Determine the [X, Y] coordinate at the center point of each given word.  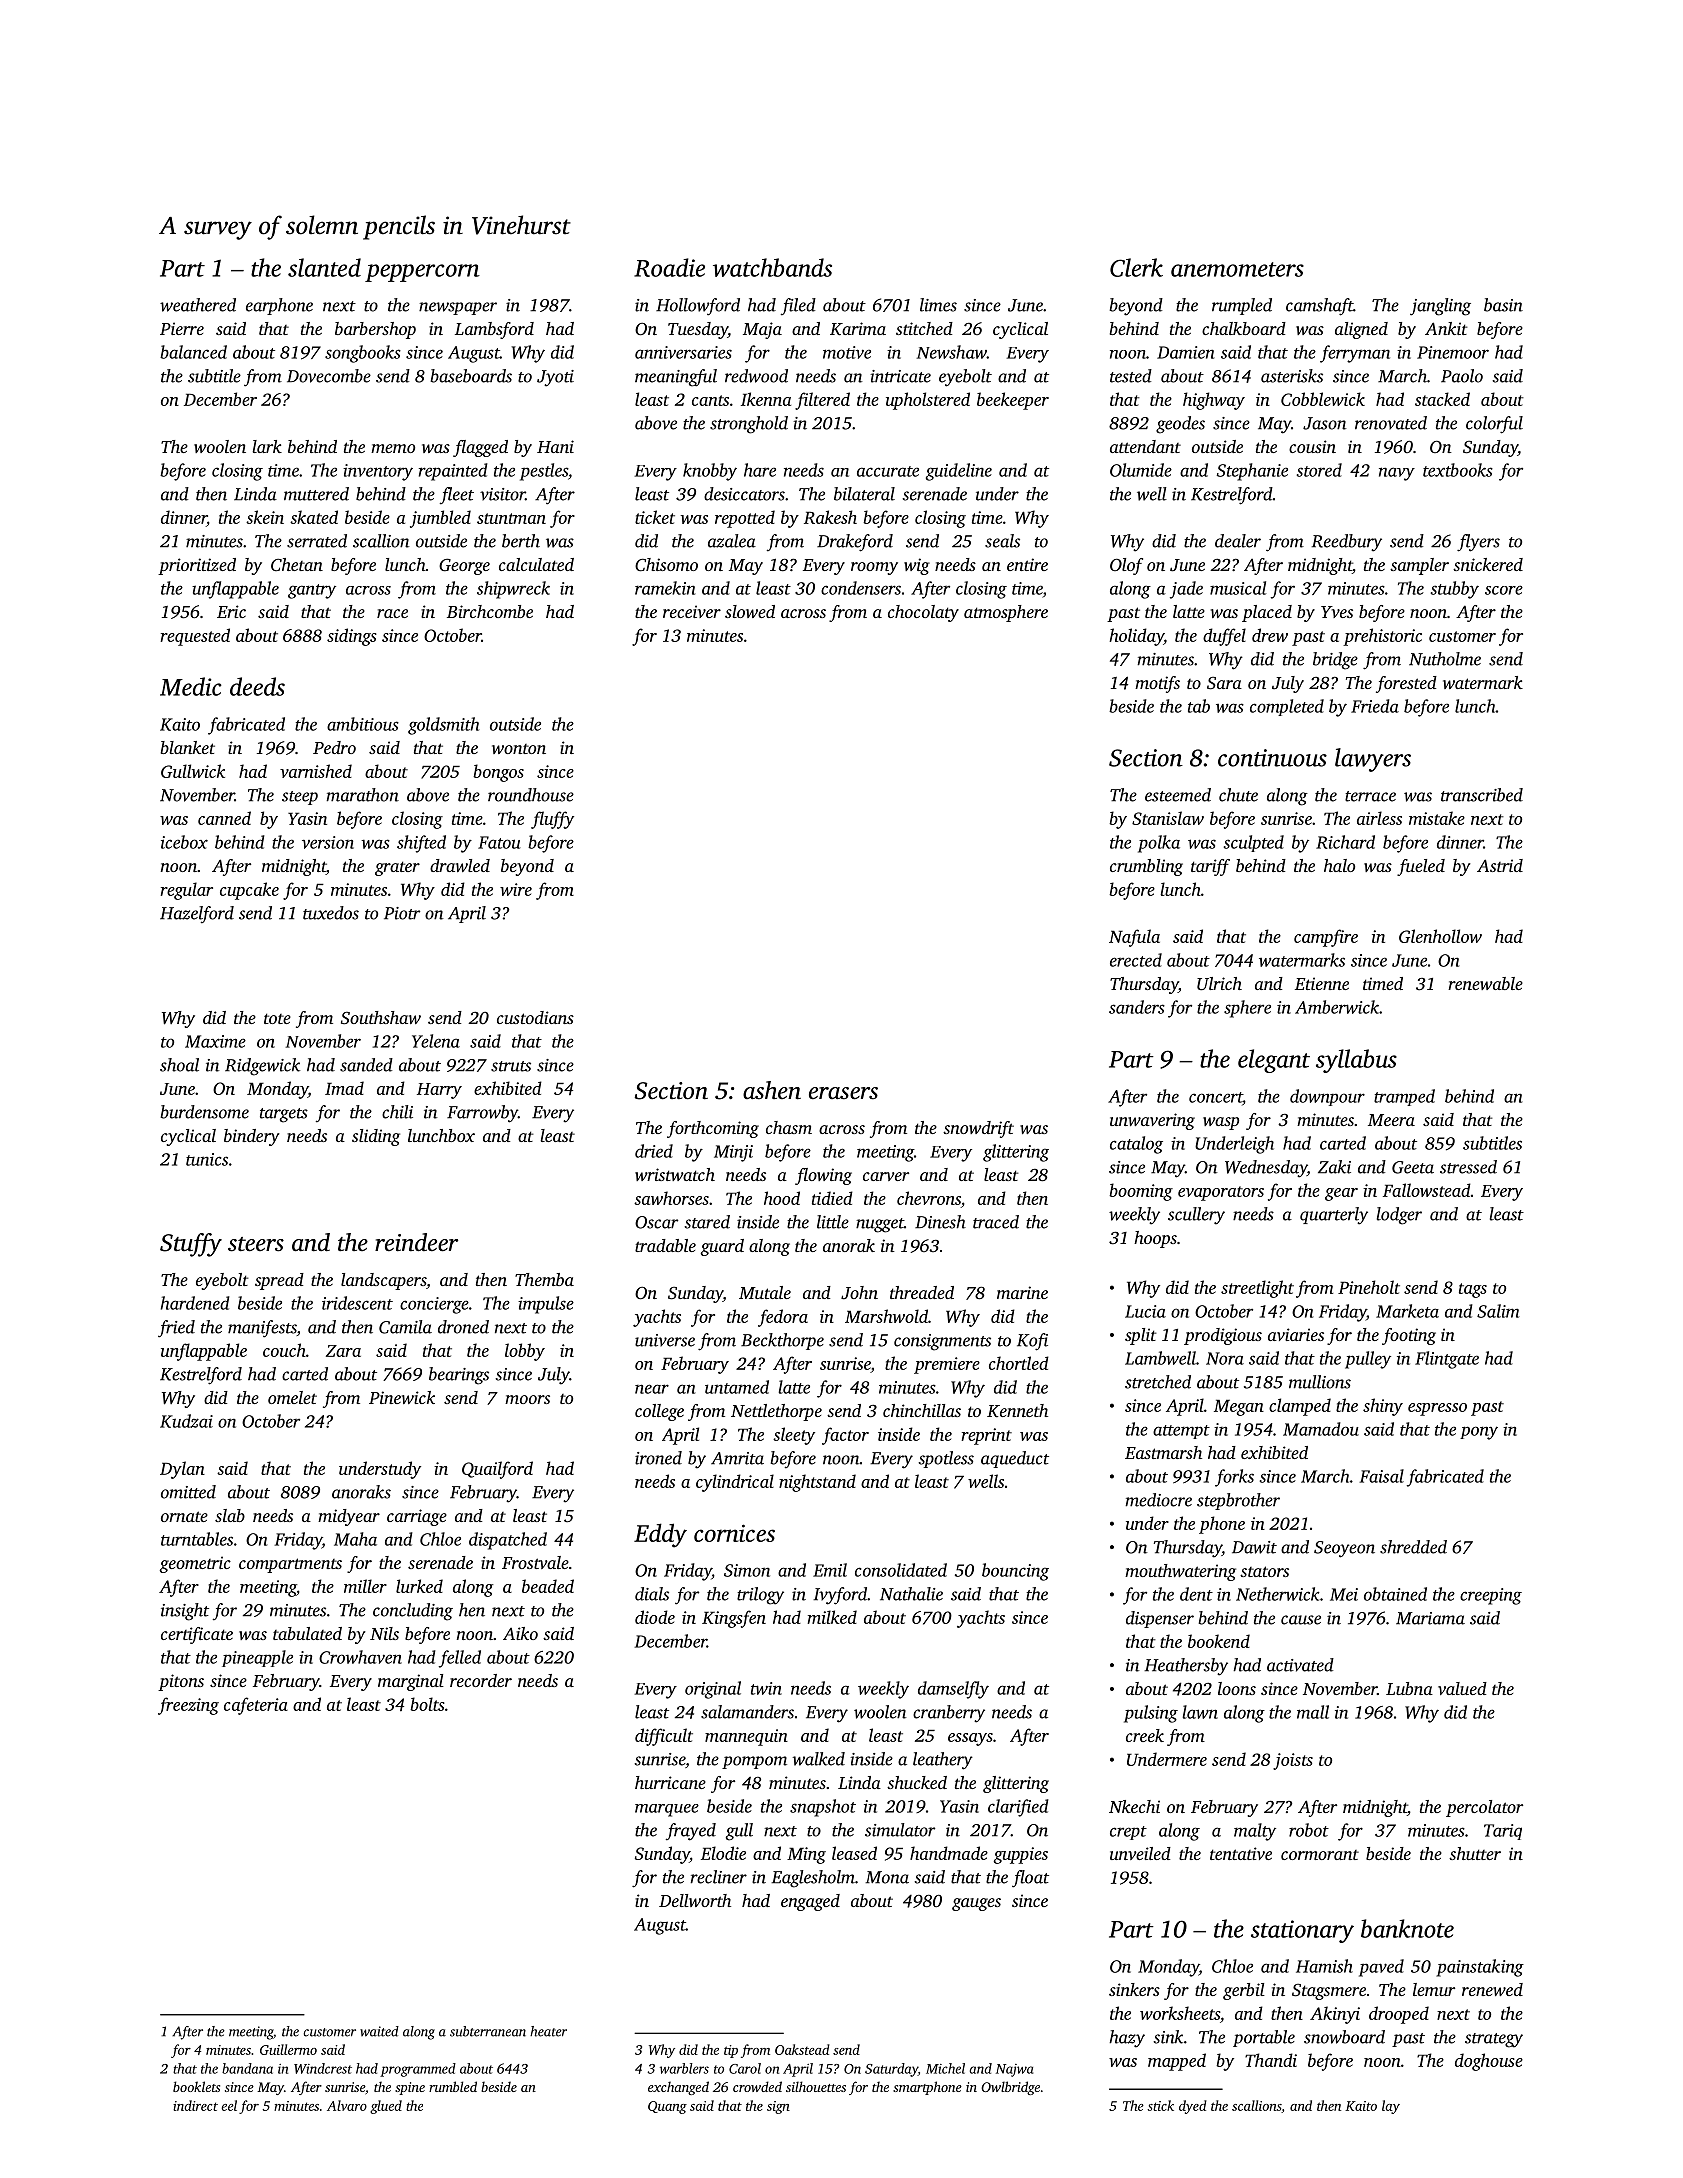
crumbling [1146, 867]
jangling [1440, 307]
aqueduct [1015, 1459]
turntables [197, 1539]
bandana [247, 2068]
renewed [1492, 1989]
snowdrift [978, 1129]
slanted [324, 267]
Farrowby [482, 1114]
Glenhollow [1440, 936]
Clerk [1136, 267]
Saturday [891, 2070]
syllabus [1356, 1061]
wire [516, 889]
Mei [1344, 1594]
